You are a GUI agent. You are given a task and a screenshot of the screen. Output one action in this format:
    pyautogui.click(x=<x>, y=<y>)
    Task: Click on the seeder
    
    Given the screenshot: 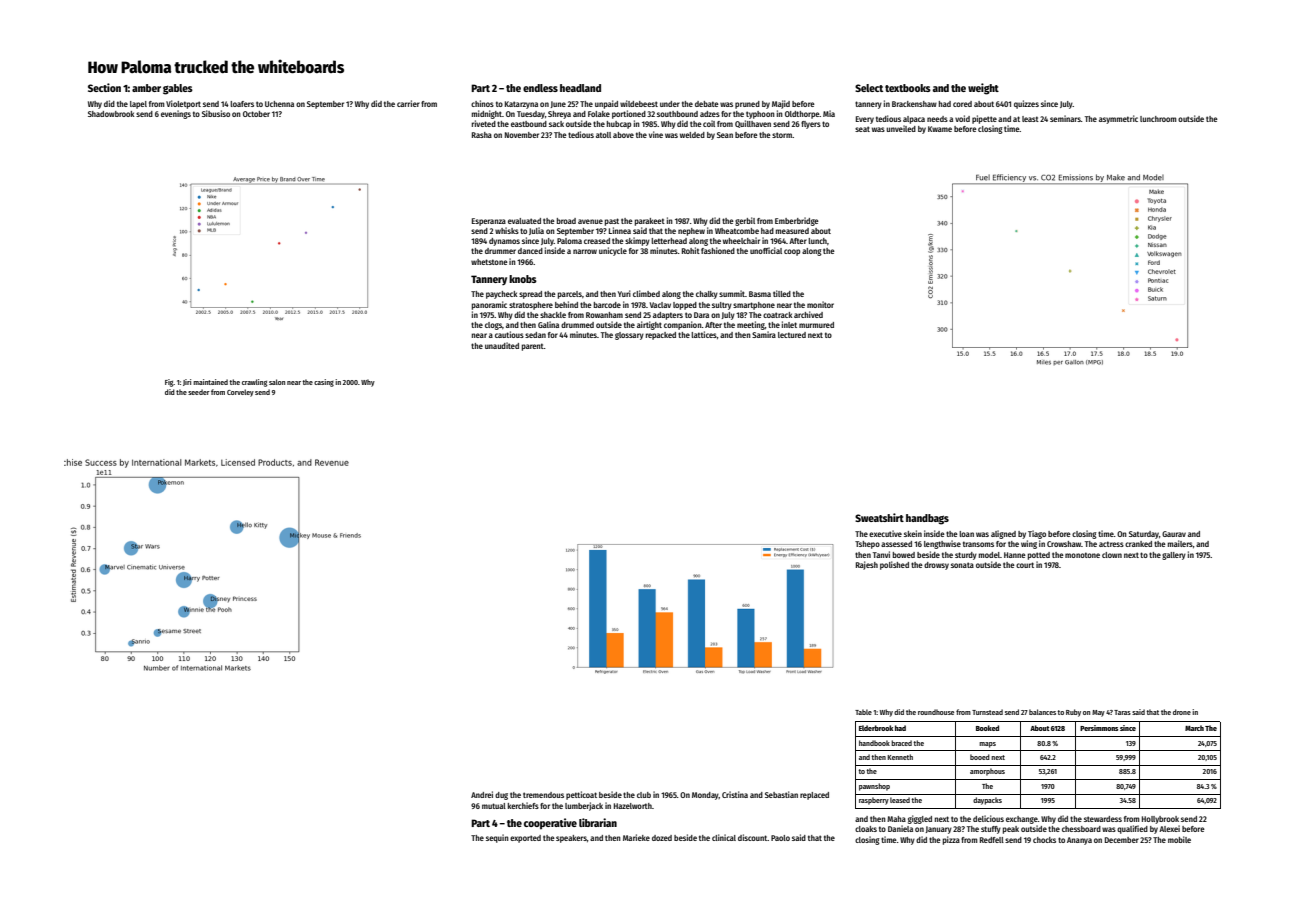 What is the action you would take?
    pyautogui.click(x=199, y=392)
